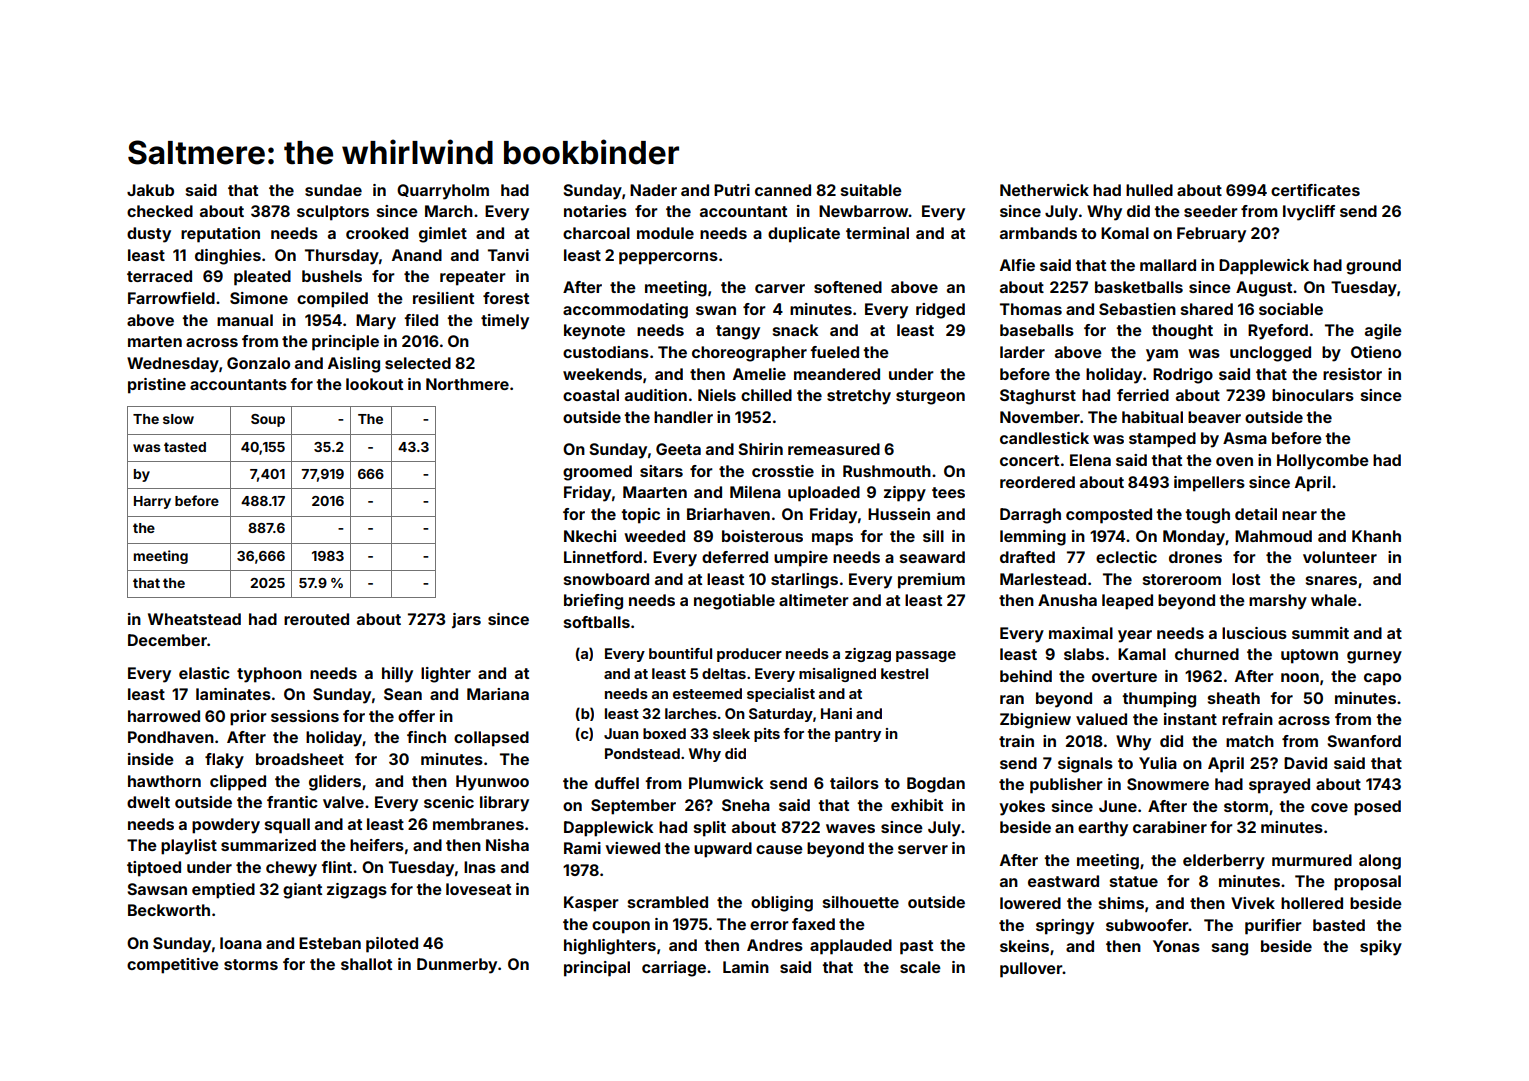  I want to click on compiled, so click(332, 300).
